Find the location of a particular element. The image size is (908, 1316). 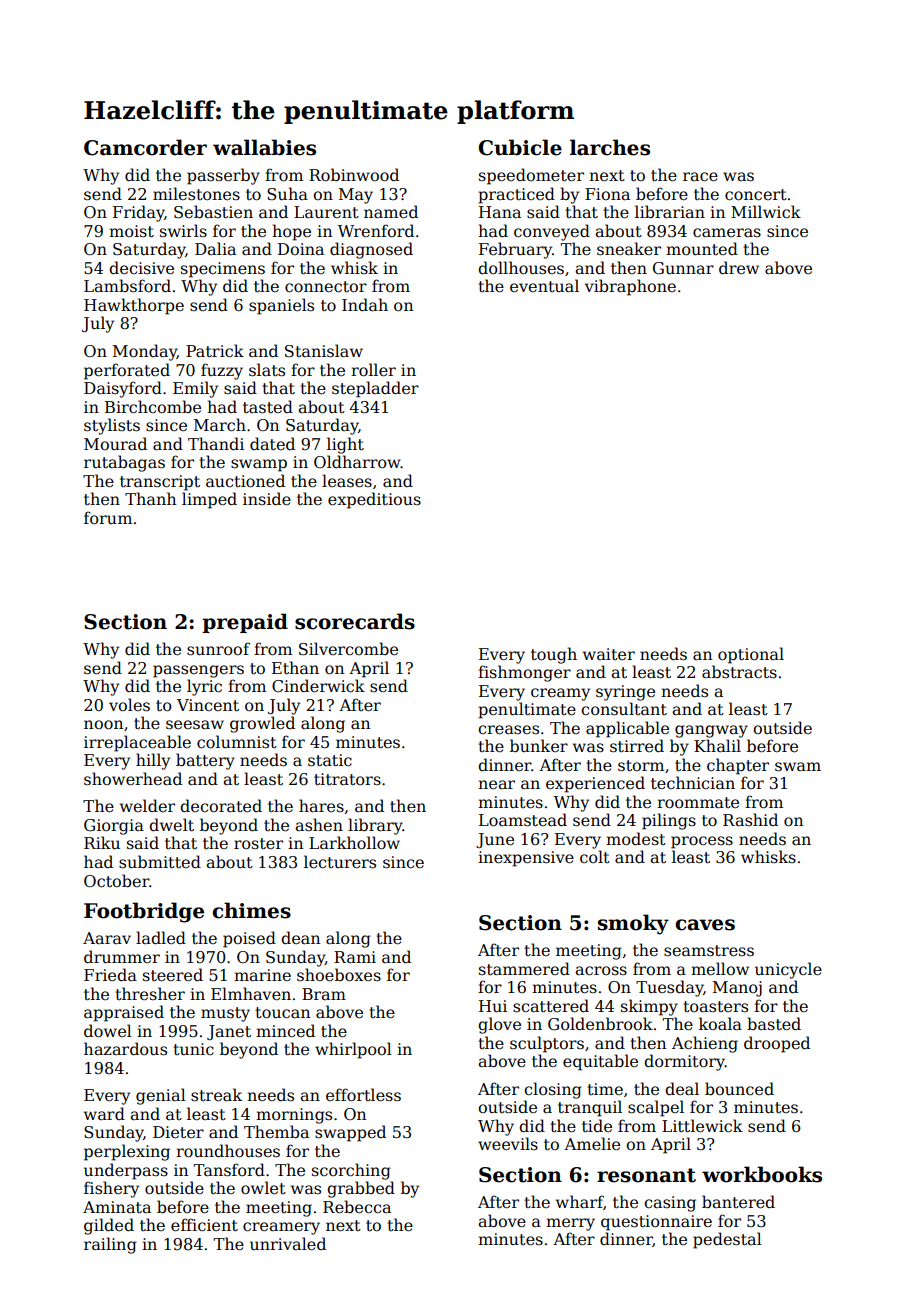

chapter is located at coordinates (738, 766).
